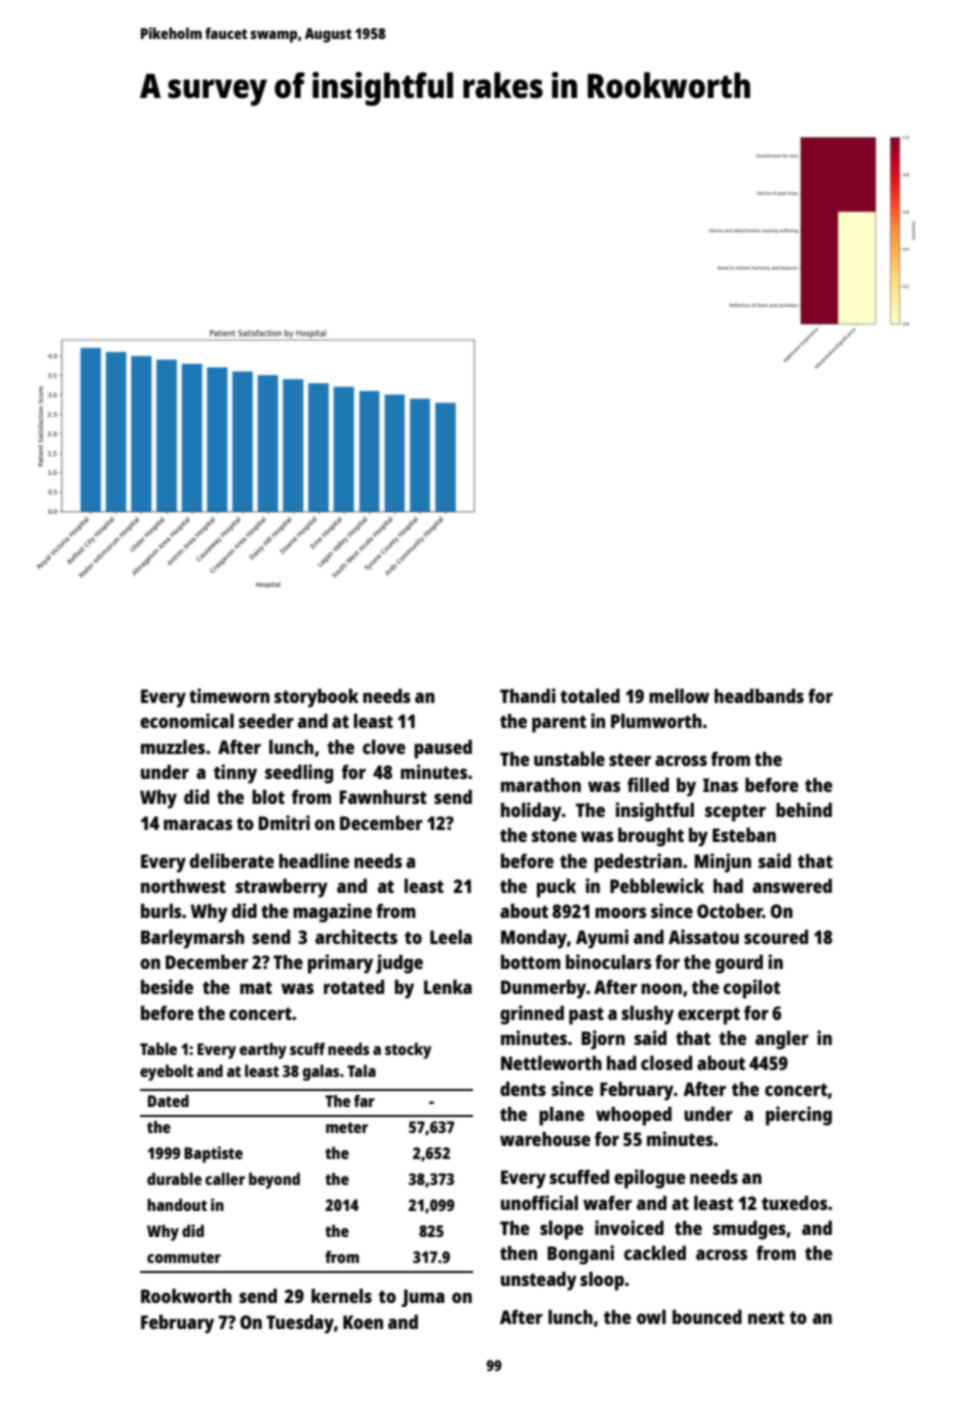 Image resolution: width=973 pixels, height=1409 pixels. What do you see at coordinates (299, 774) in the document?
I see `seedling` at bounding box center [299, 774].
